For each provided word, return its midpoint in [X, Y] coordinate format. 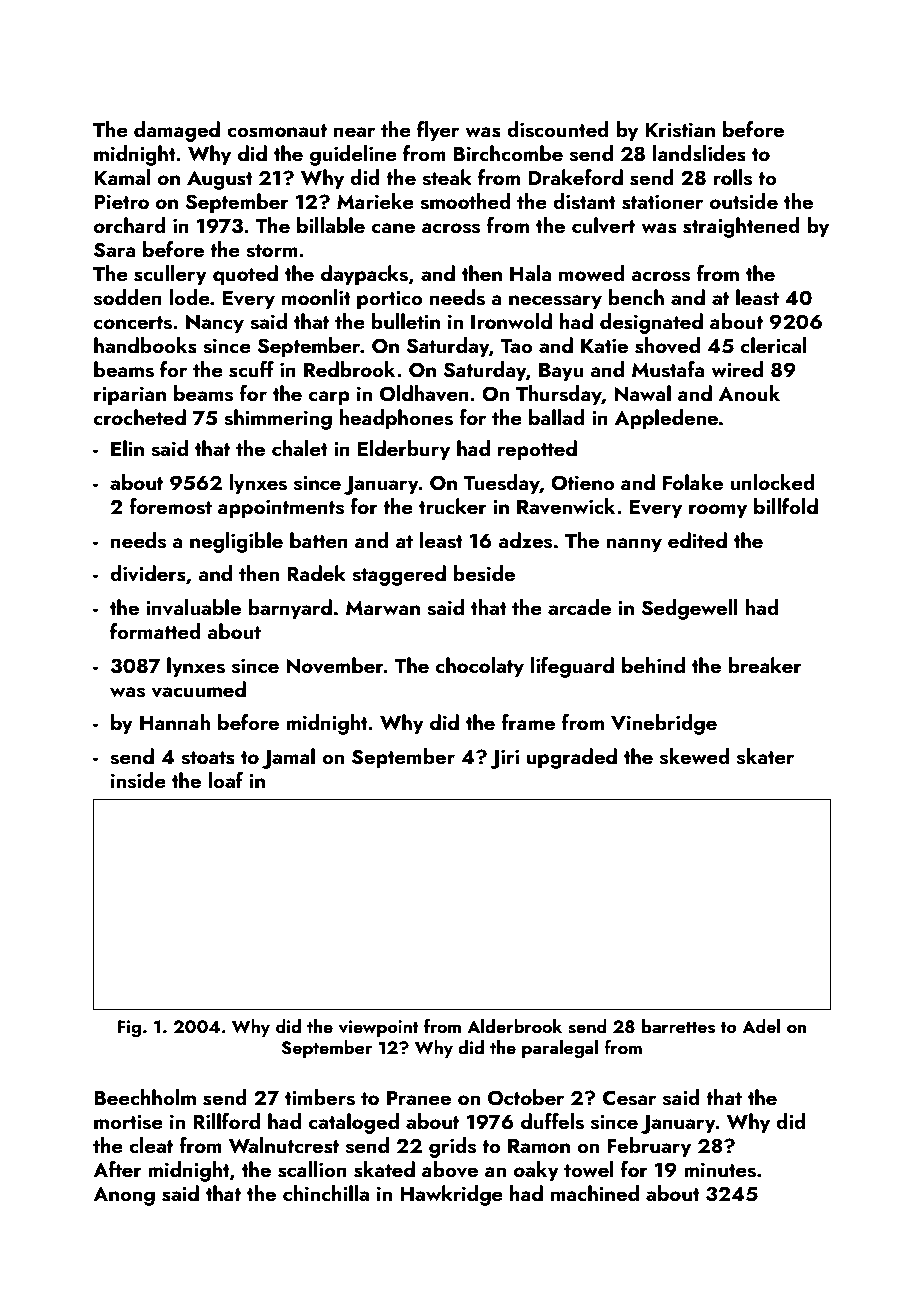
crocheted [140, 417]
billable [331, 225]
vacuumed [198, 689]
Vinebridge [664, 724]
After [117, 1169]
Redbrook [349, 369]
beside [484, 573]
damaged [177, 131]
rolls [733, 177]
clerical [774, 345]
